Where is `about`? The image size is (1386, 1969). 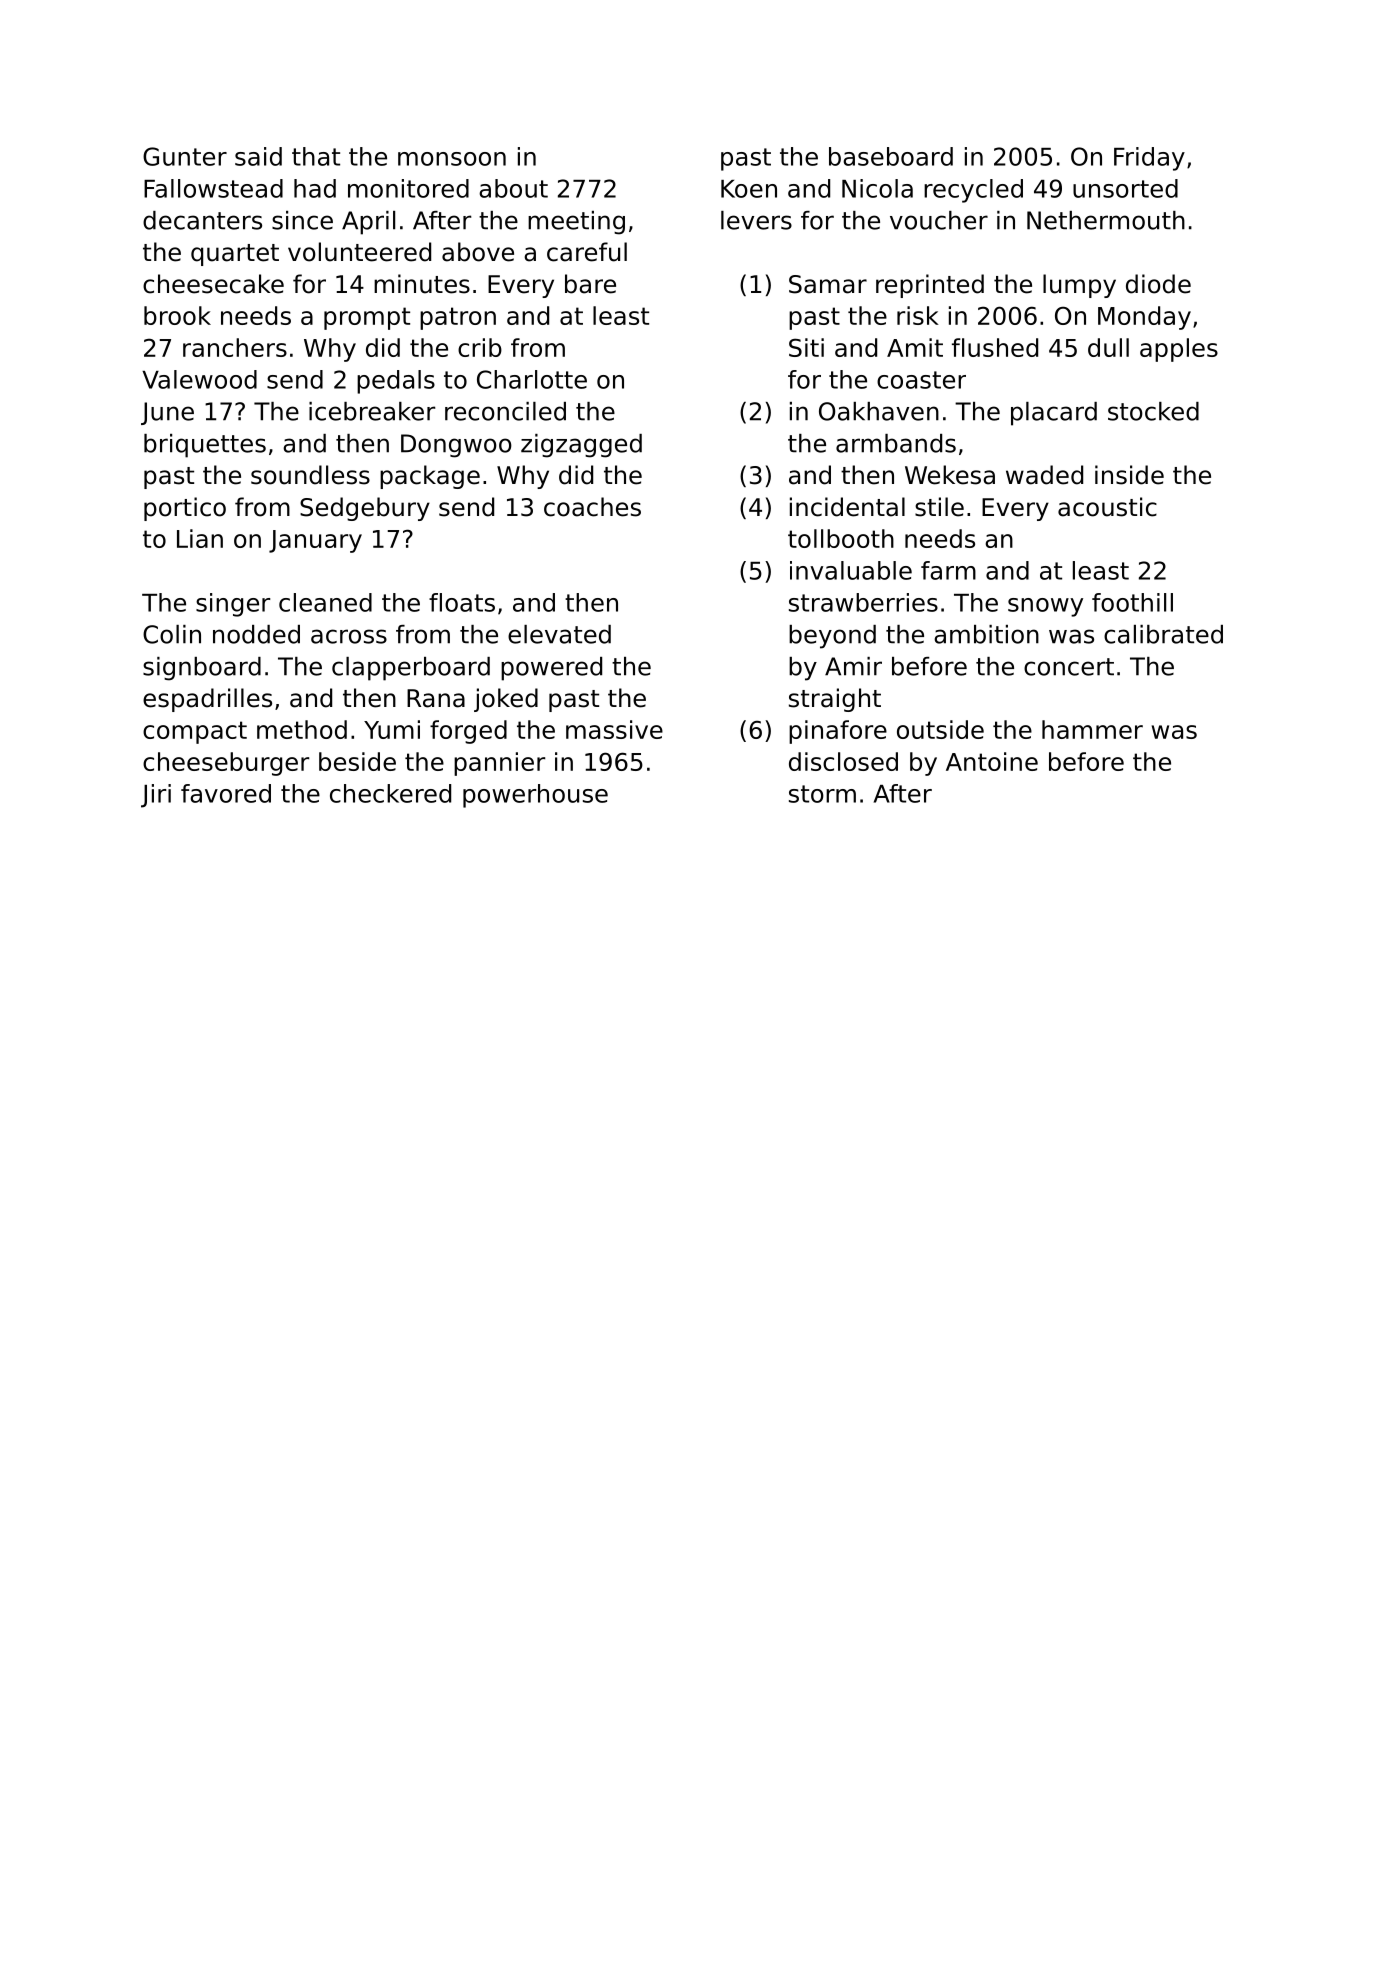
about is located at coordinates (513, 188).
